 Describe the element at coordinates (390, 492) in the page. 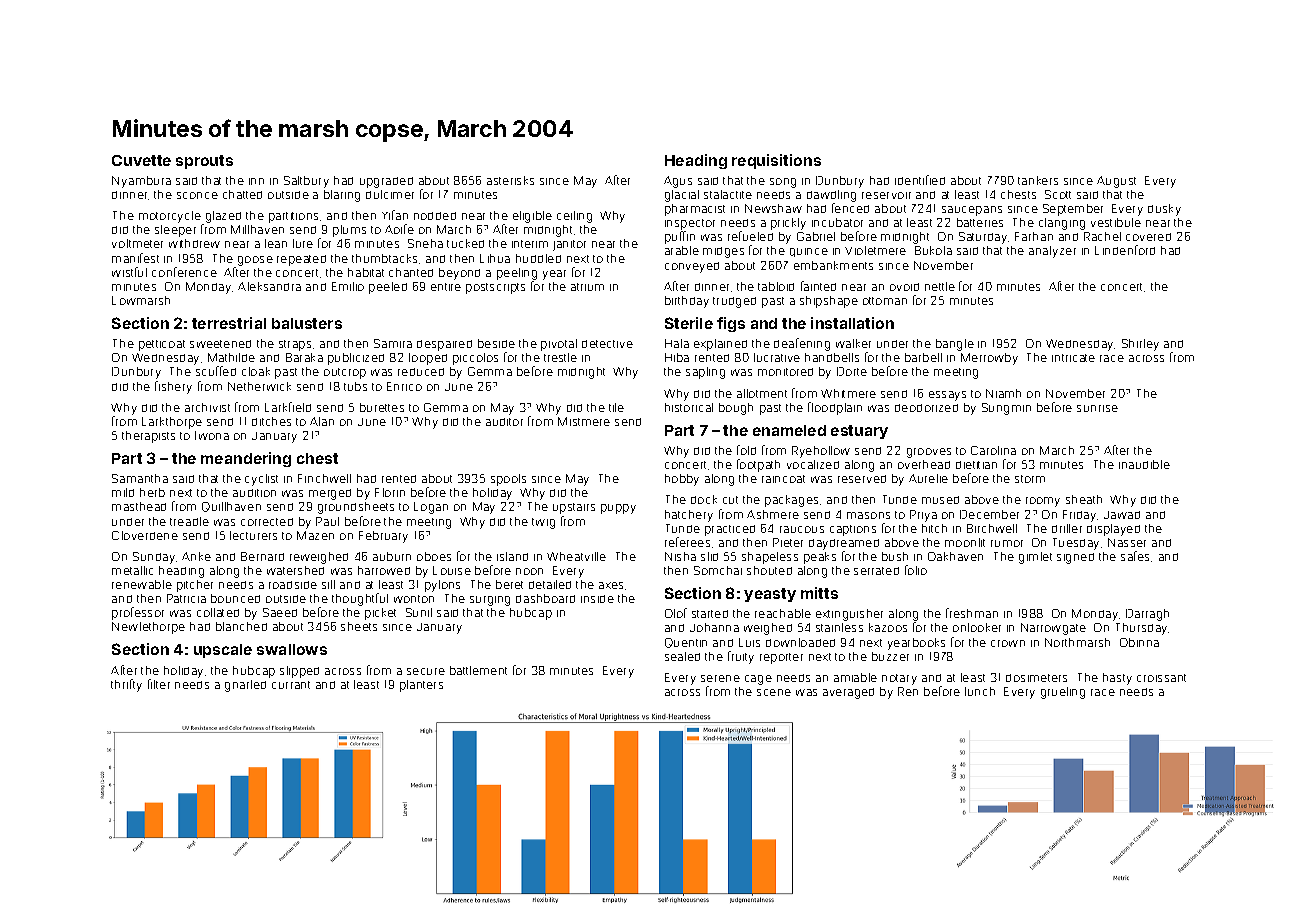

I see `Florin` at that location.
